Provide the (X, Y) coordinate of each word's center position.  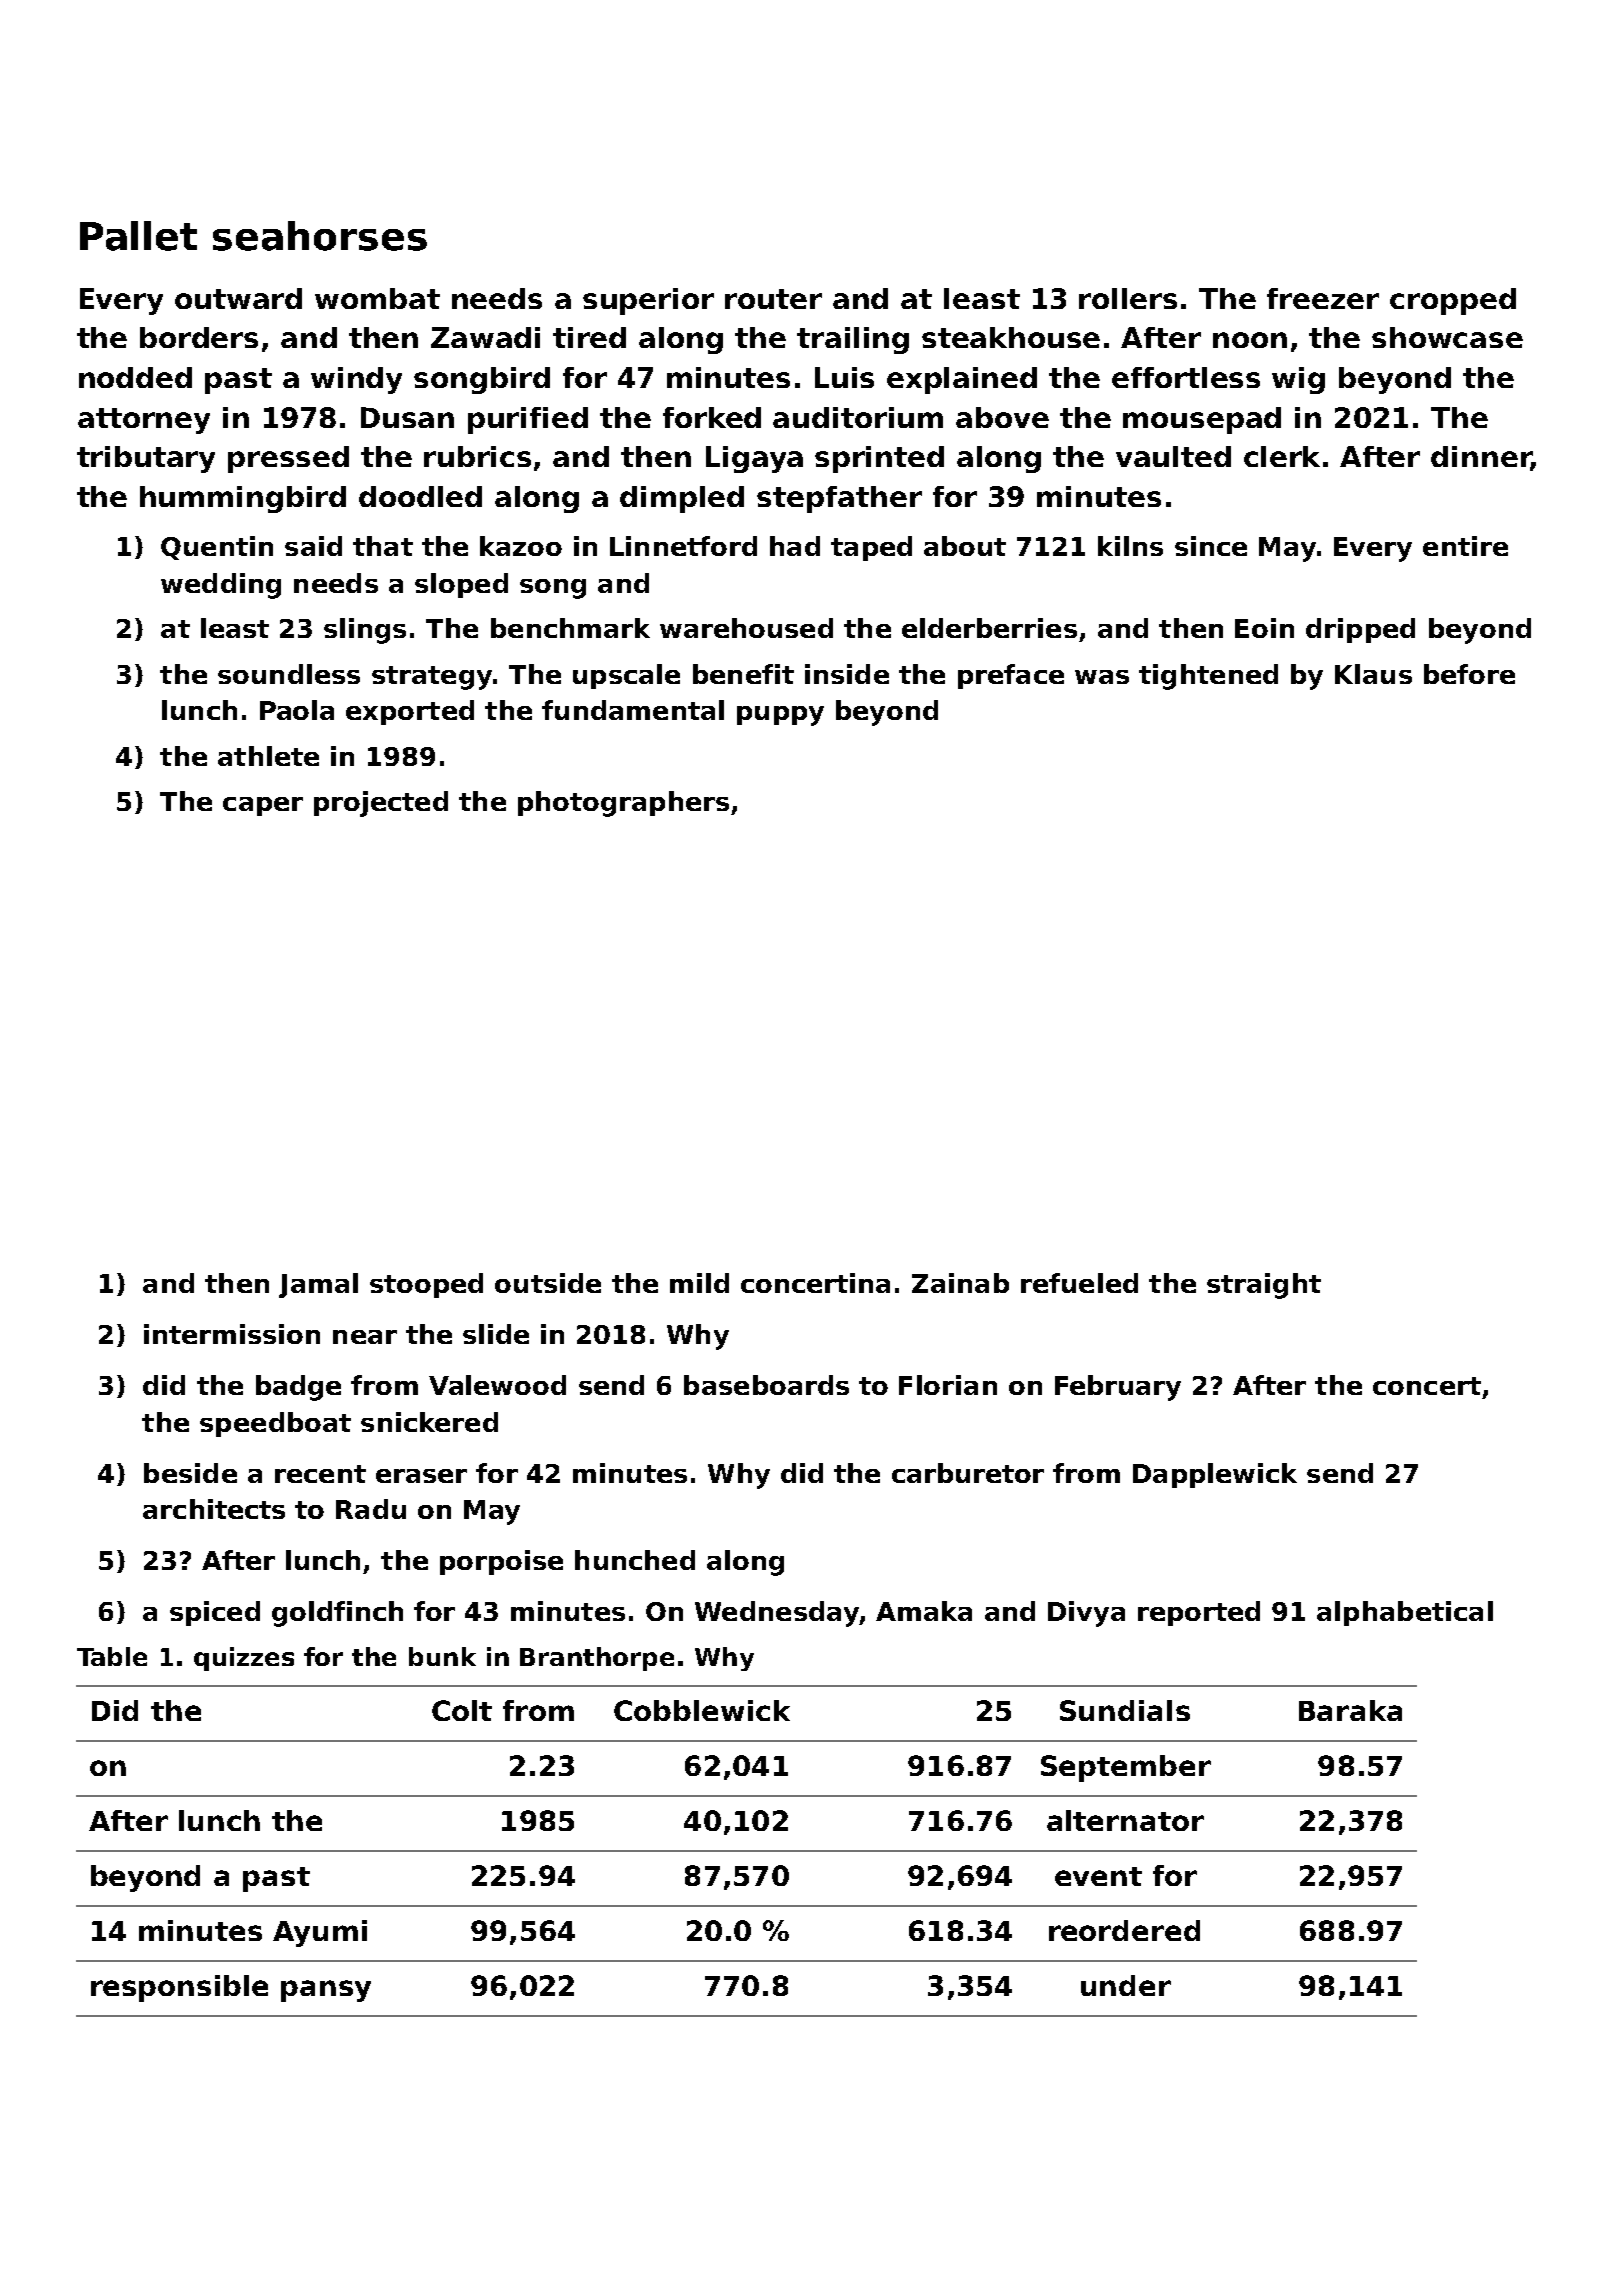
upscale (626, 676)
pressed (288, 459)
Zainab (960, 1283)
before (1469, 674)
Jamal (318, 1285)
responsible (179, 1988)
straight (1264, 1286)
